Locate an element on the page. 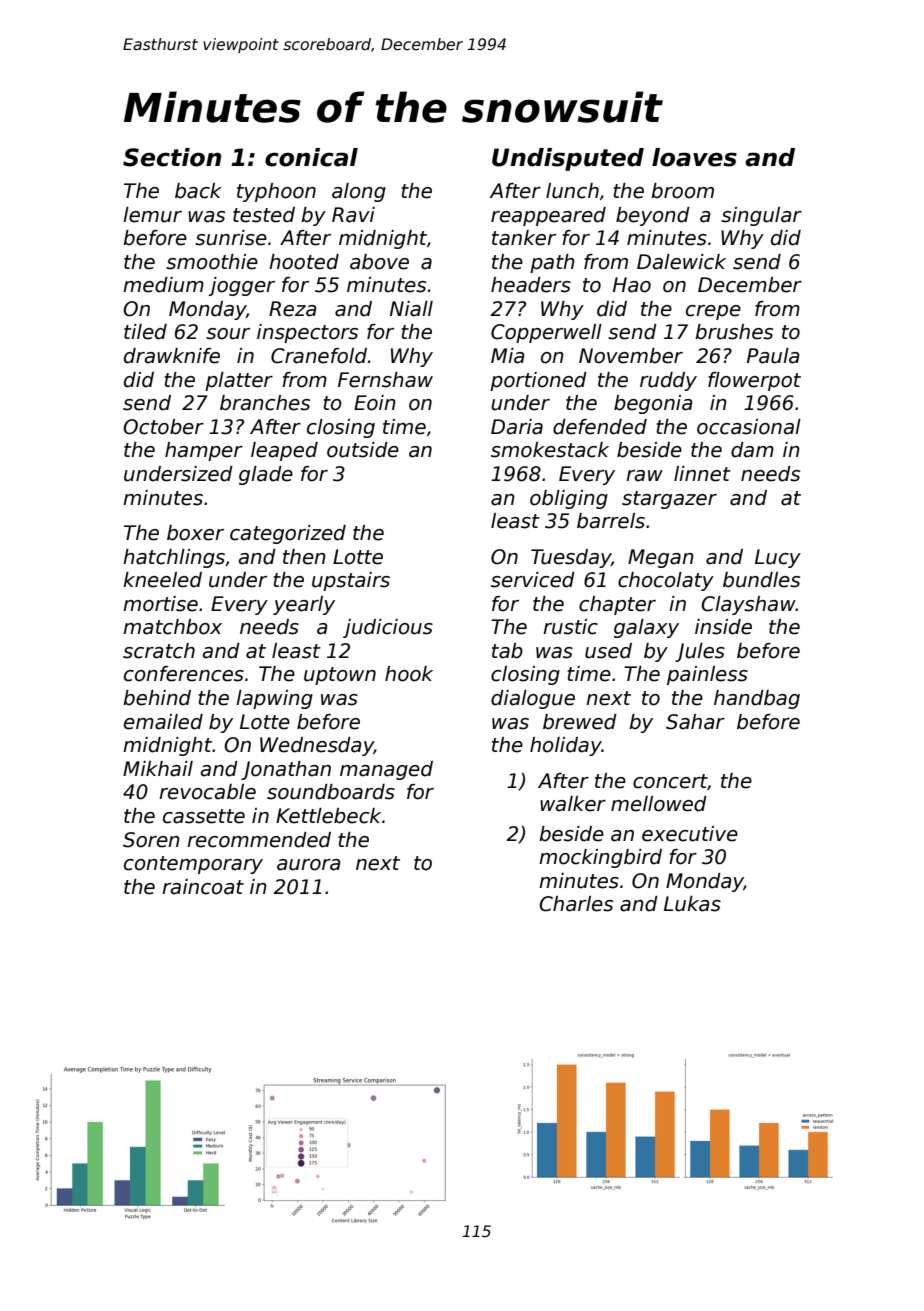  sunrise is located at coordinates (231, 238).
